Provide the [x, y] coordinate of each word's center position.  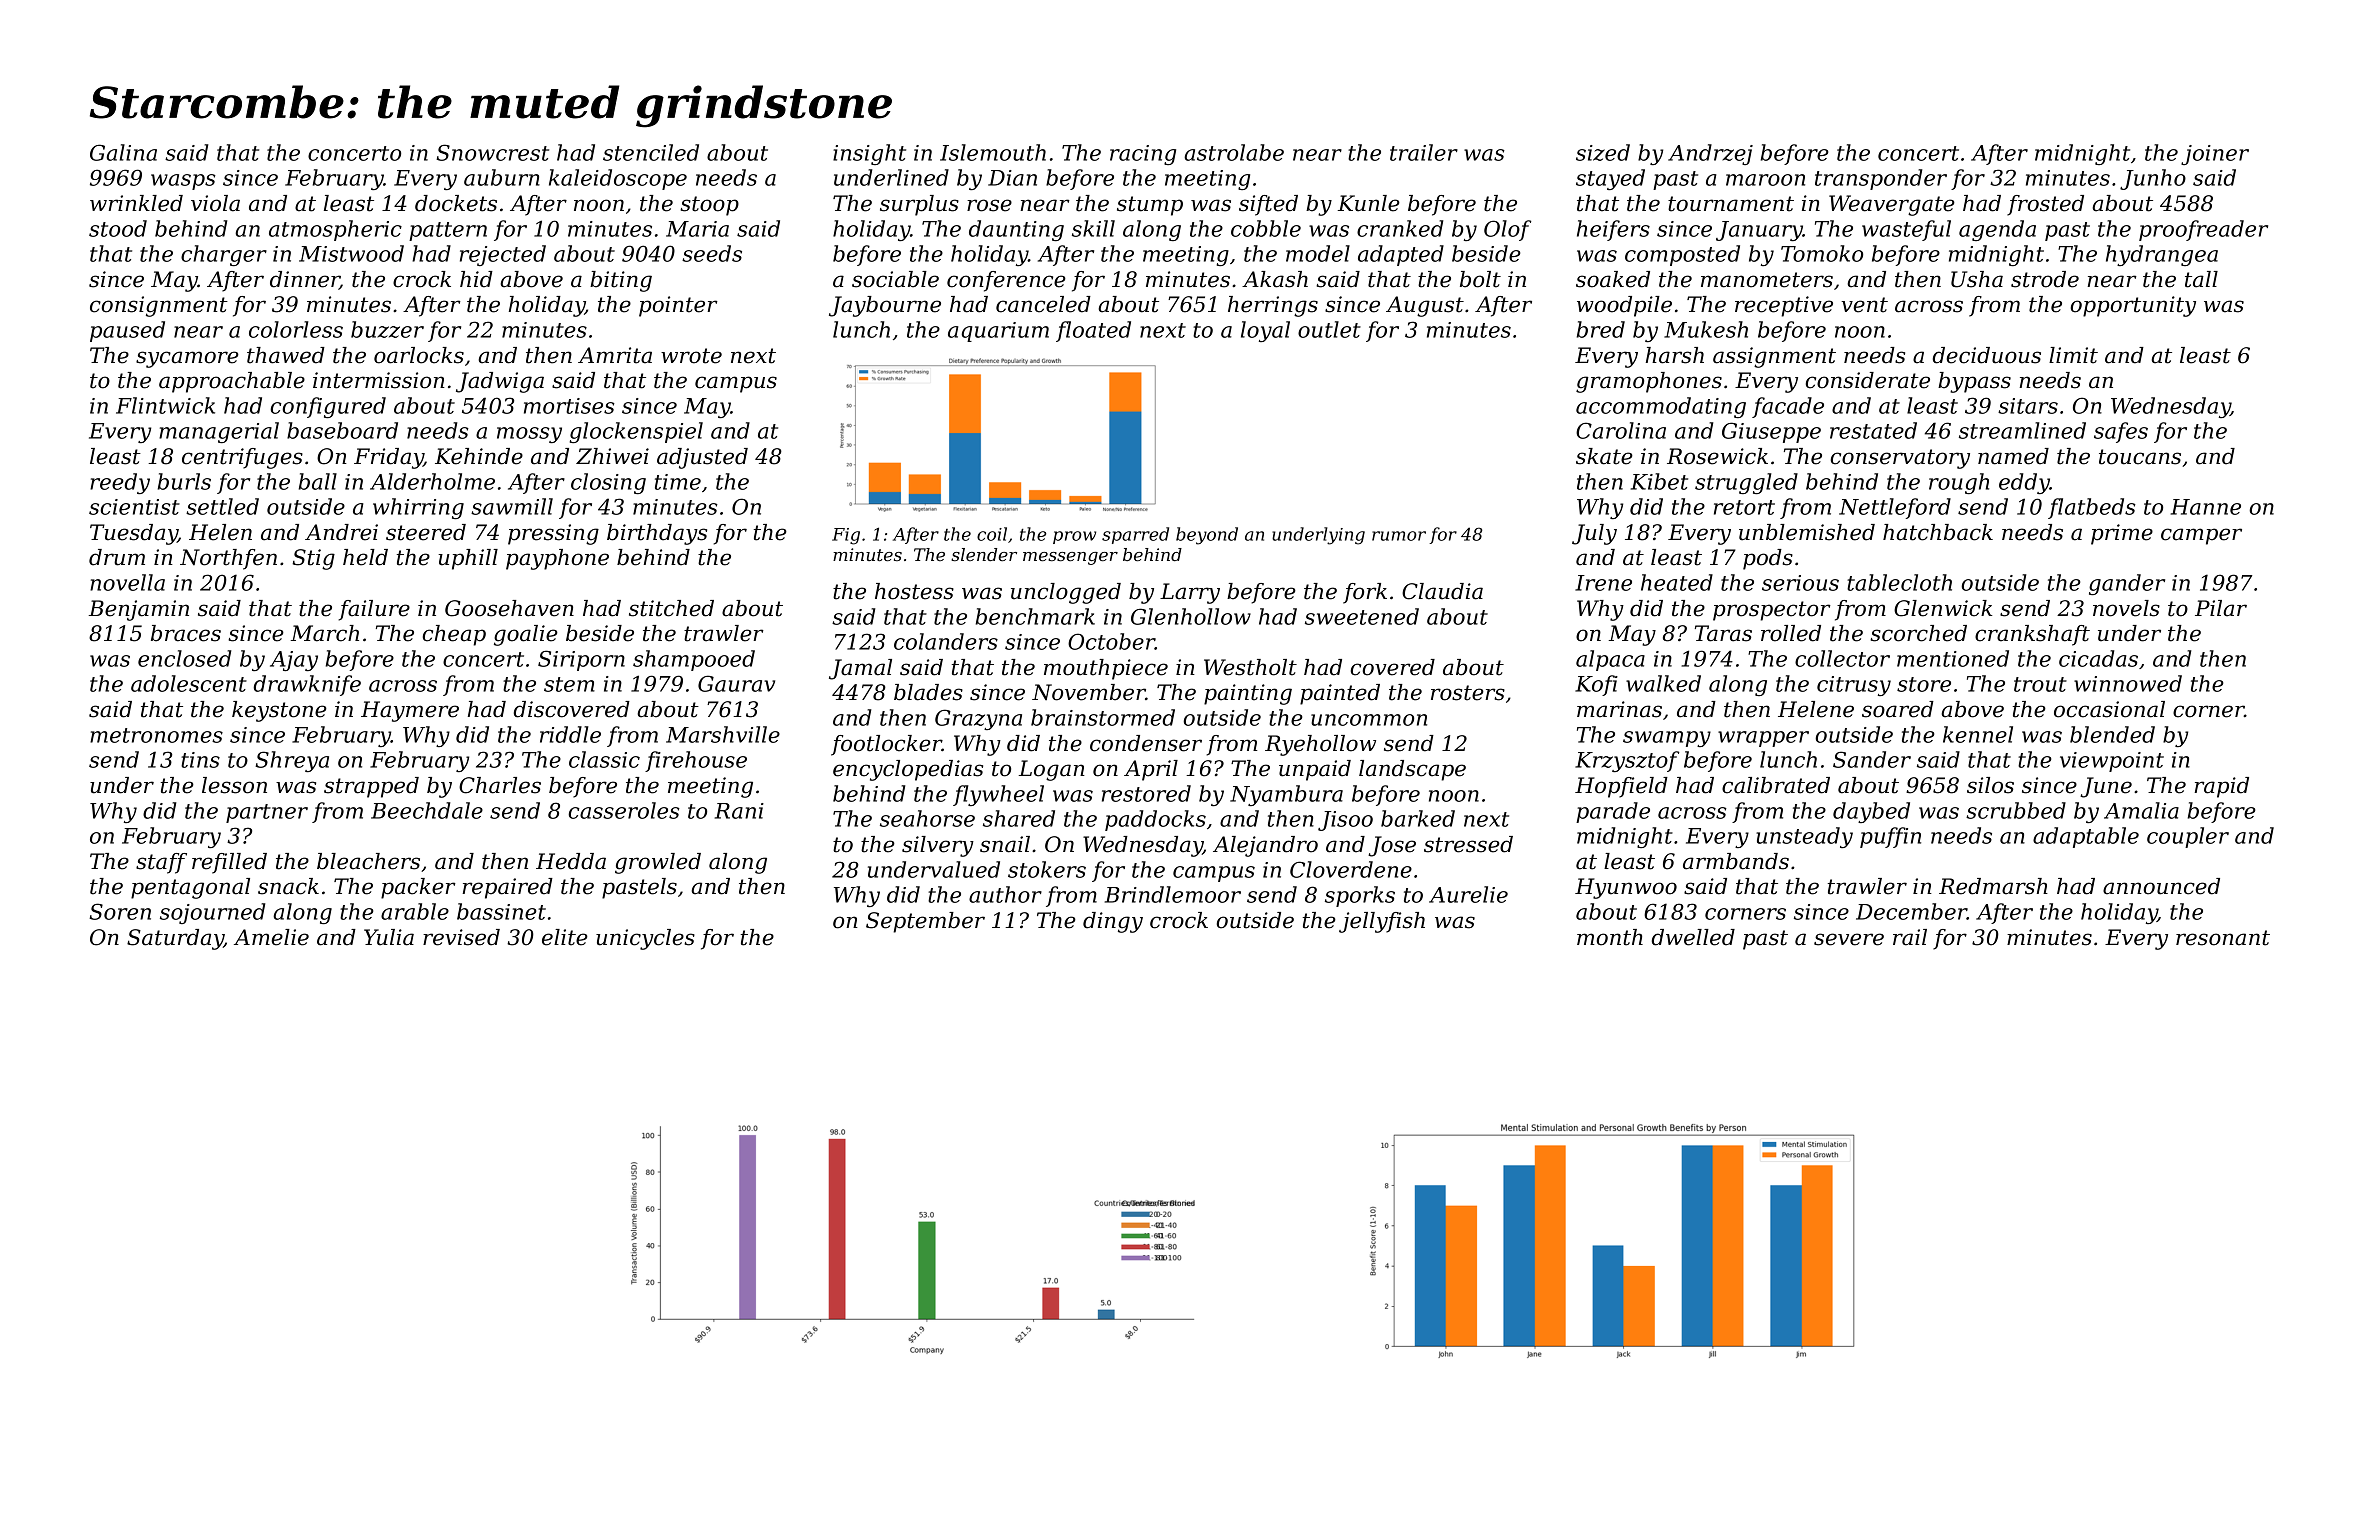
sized [1603, 152]
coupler [2188, 837]
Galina [123, 152]
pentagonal [190, 888]
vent [1864, 305]
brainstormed [1103, 717]
